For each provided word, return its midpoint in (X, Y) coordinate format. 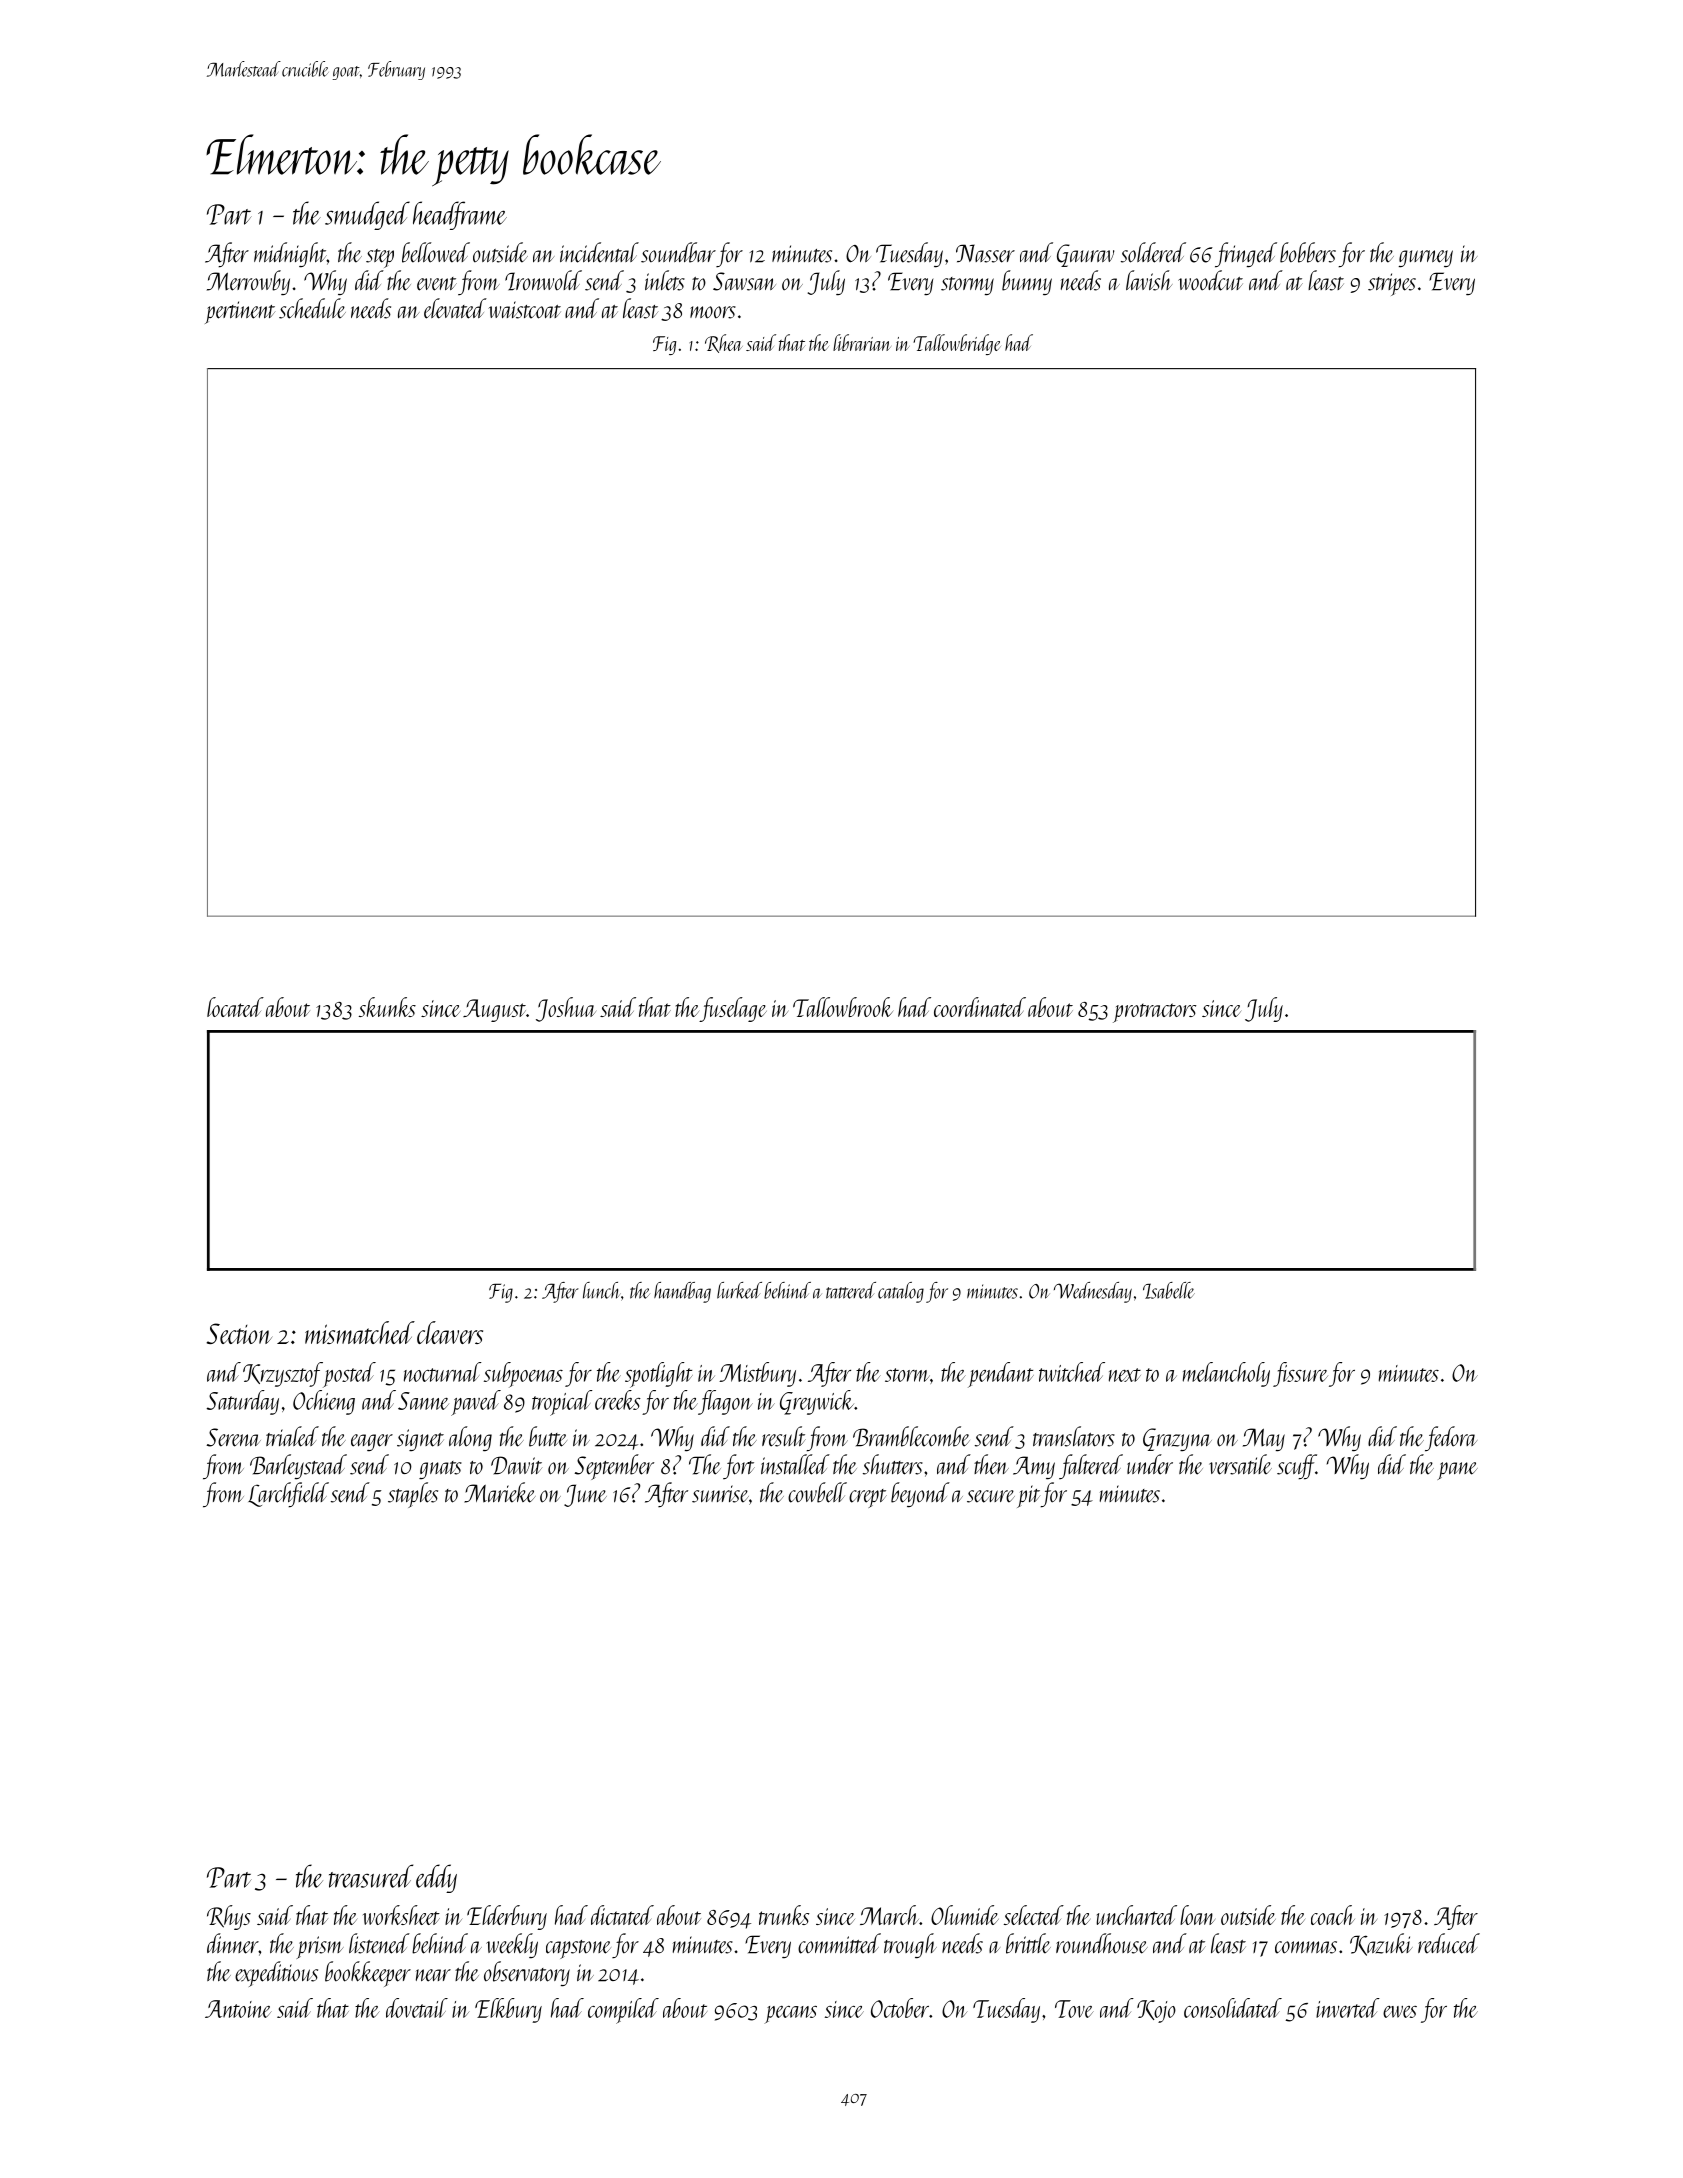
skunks (387, 1007)
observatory (527, 1974)
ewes (1400, 2012)
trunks (784, 1915)
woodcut (1210, 280)
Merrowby (248, 282)
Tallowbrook (843, 1007)
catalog (901, 1292)
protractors (1154, 1013)
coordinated (980, 1007)
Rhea (724, 343)
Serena (233, 1437)
